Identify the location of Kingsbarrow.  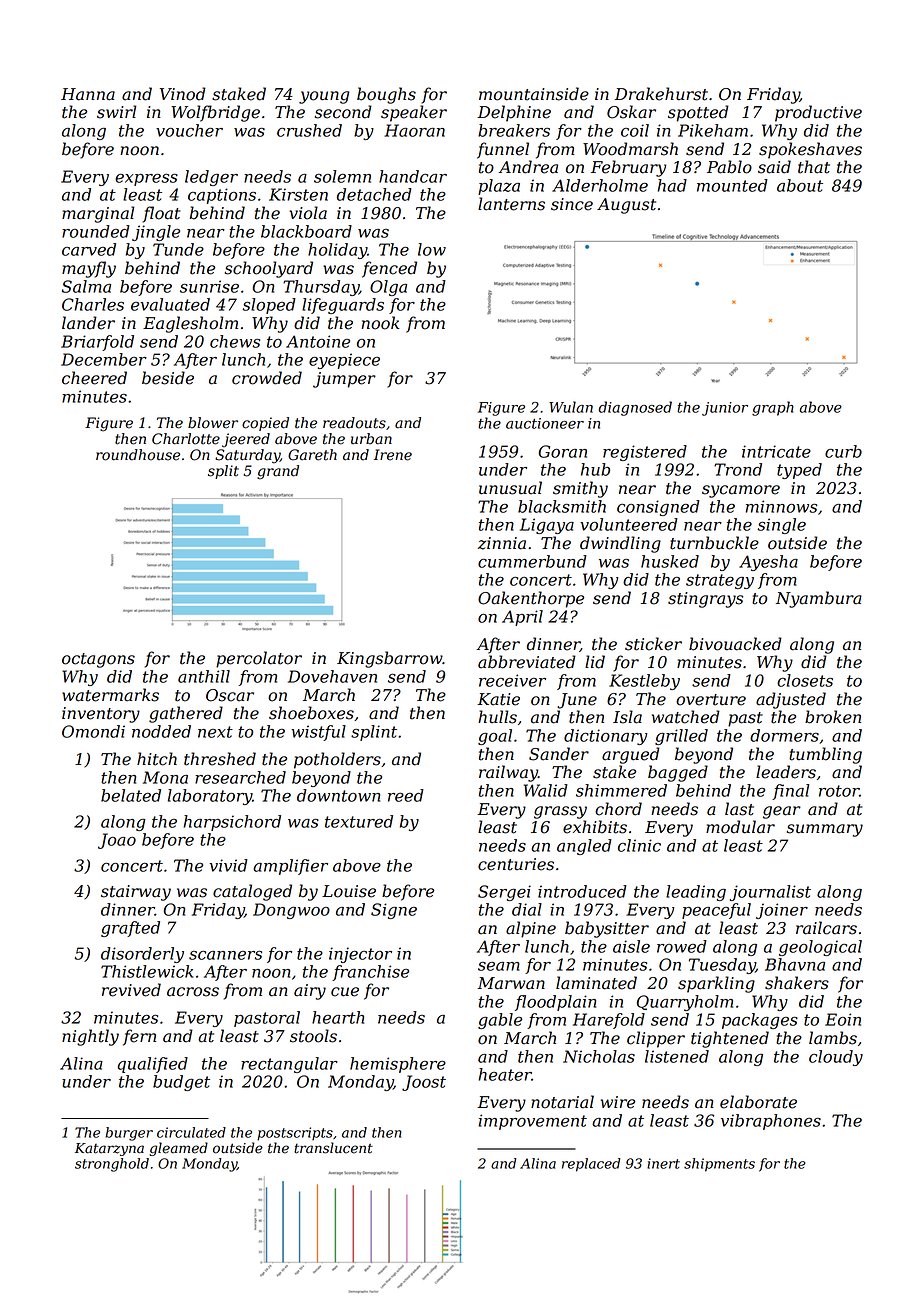
(390, 659).
